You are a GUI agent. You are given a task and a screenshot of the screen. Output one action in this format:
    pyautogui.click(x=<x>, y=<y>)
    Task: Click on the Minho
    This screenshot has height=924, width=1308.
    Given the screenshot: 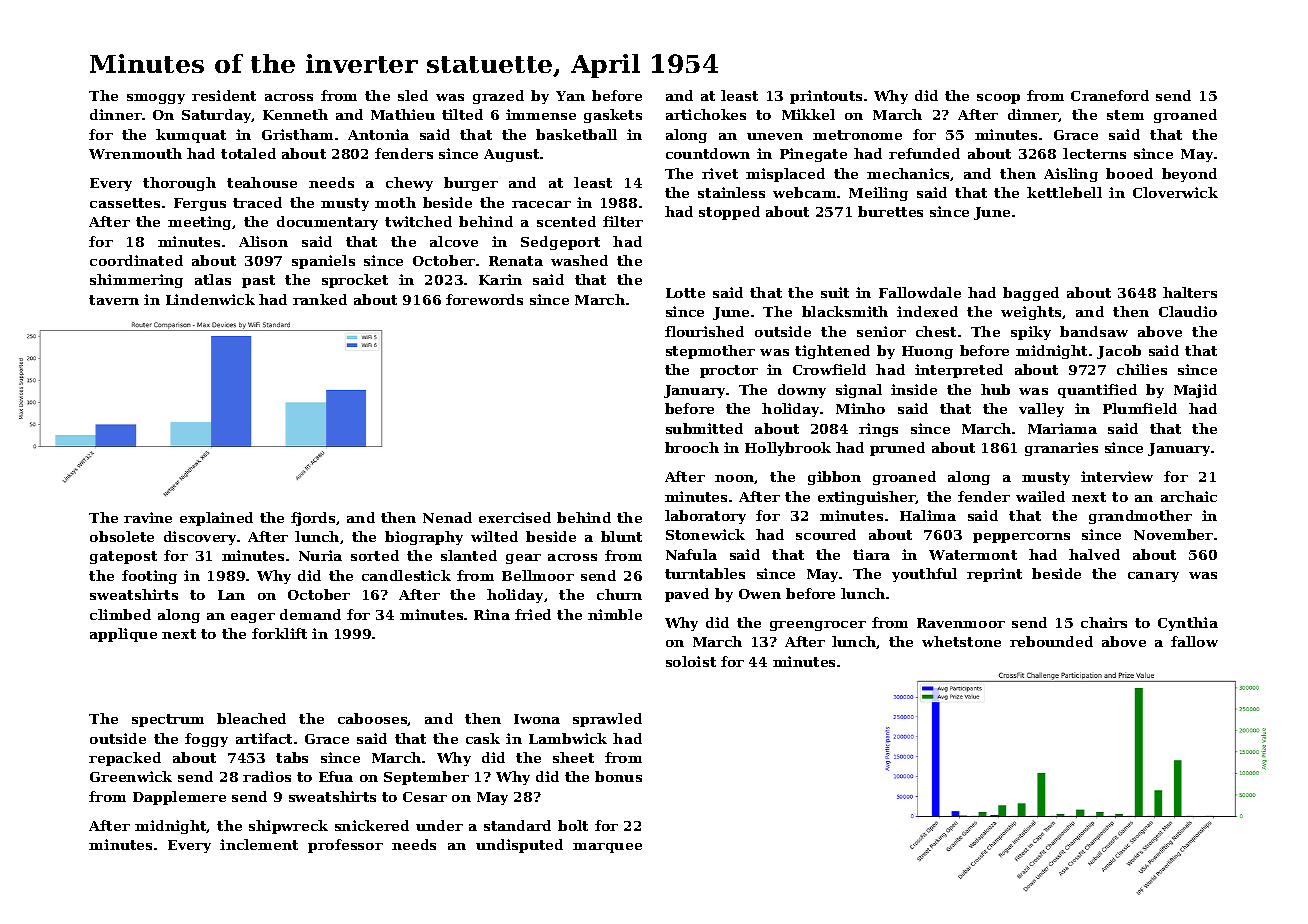 What is the action you would take?
    pyautogui.click(x=860, y=408)
